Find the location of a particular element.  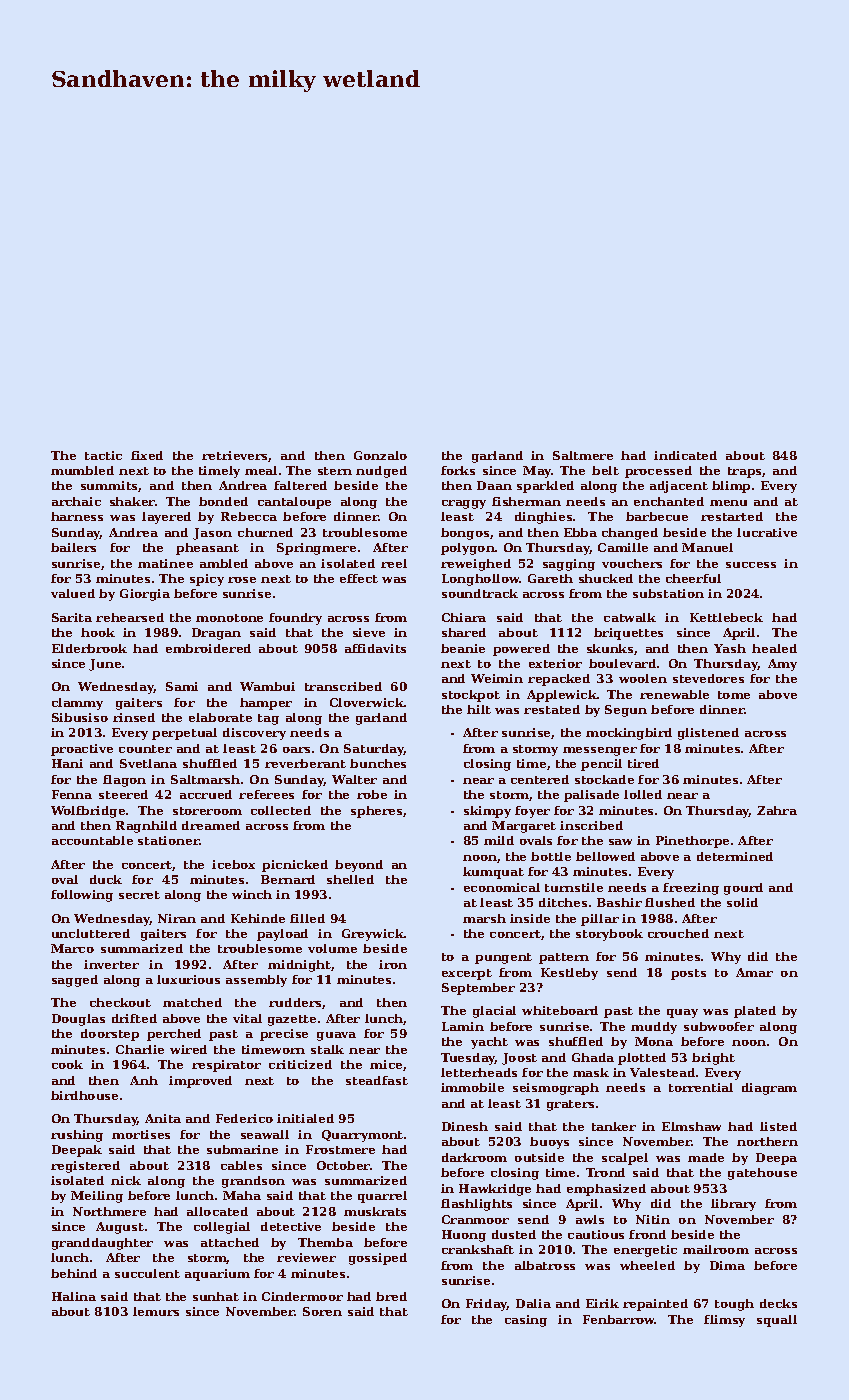

Segun is located at coordinates (626, 711).
